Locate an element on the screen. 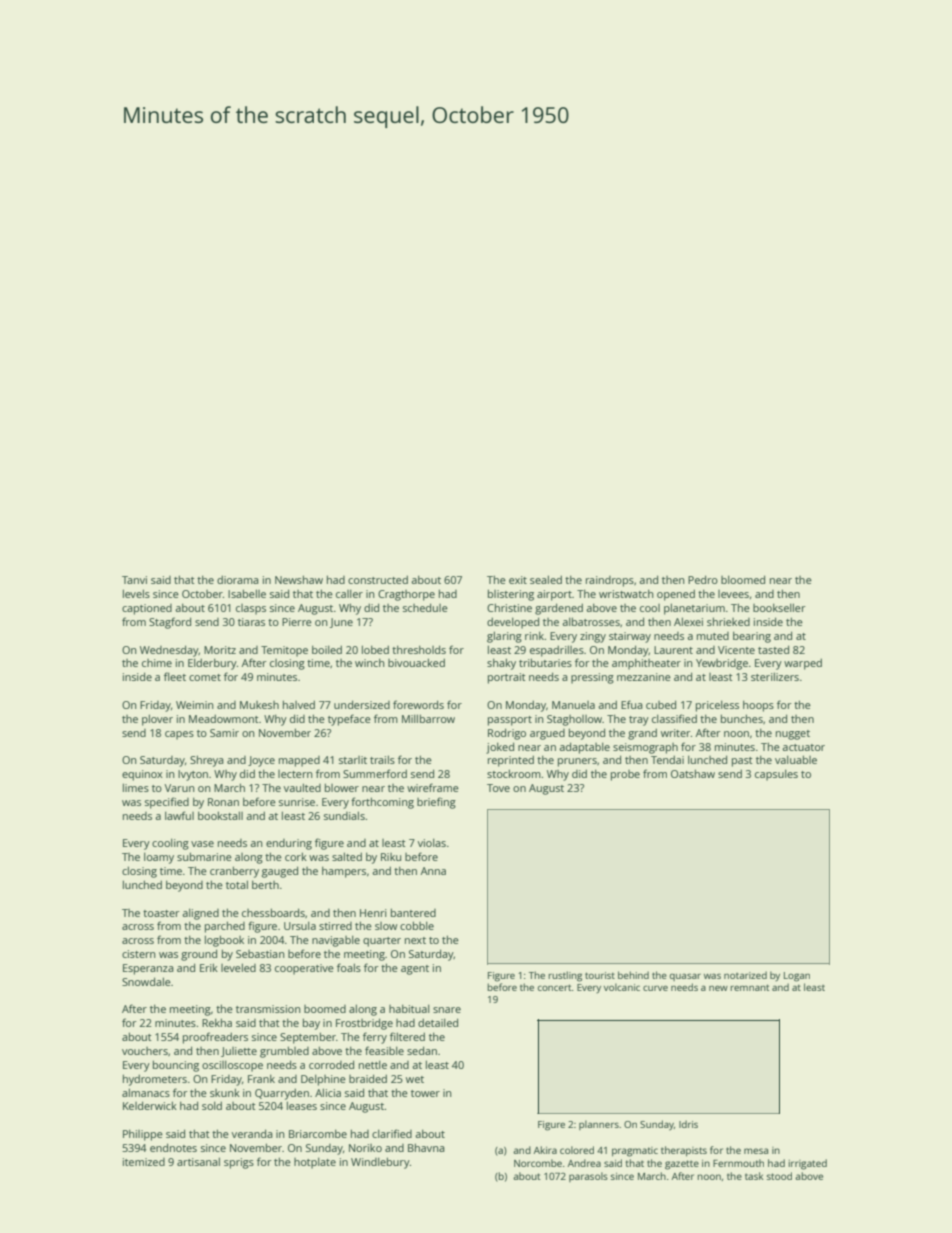 Image resolution: width=952 pixels, height=1233 pixels. capsules is located at coordinates (776, 775).
